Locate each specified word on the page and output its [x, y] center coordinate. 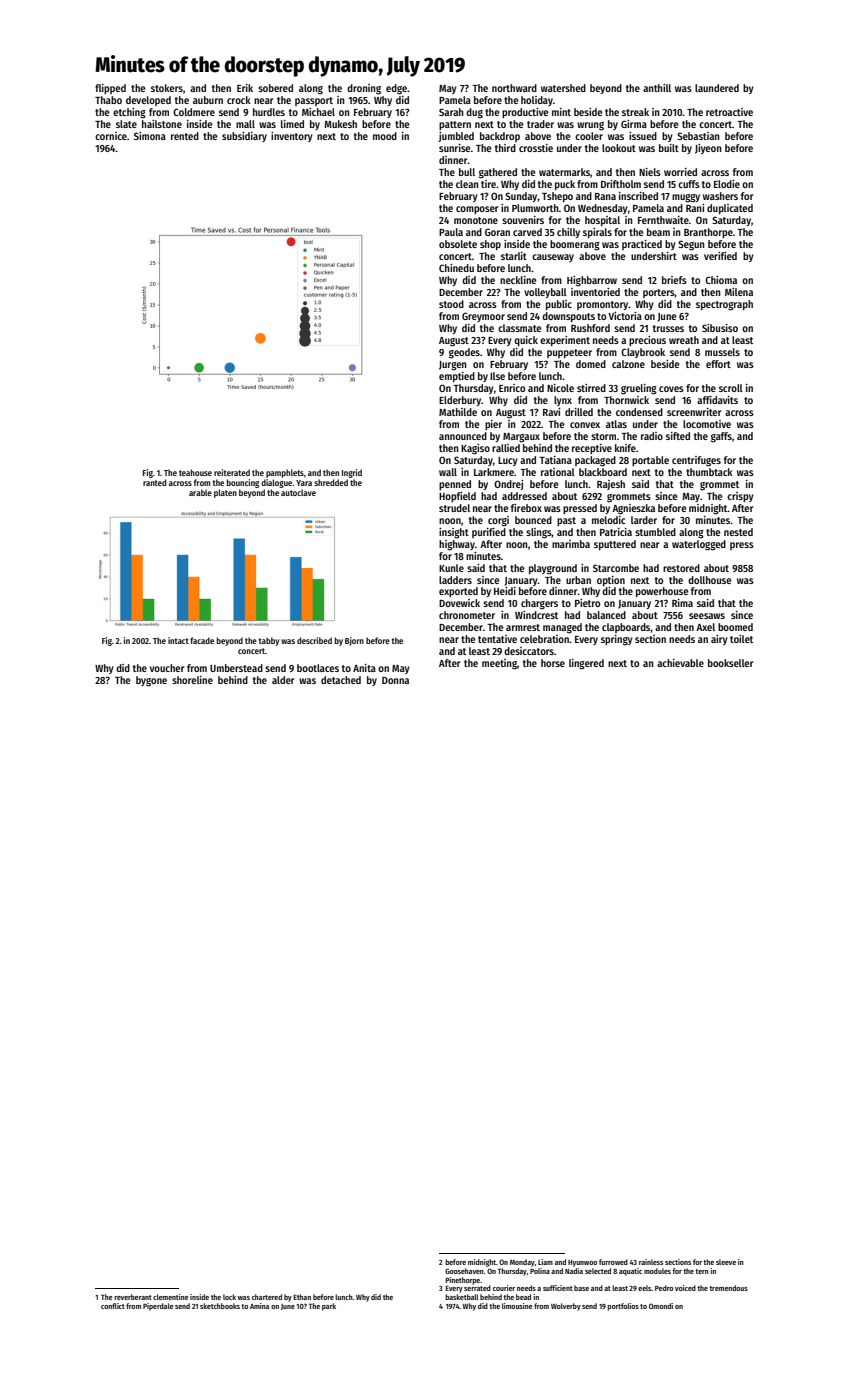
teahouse [195, 472]
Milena [739, 292]
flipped [110, 89]
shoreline [192, 680]
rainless [651, 1262]
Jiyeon [708, 149]
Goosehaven [464, 1271]
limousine [517, 1306]
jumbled [456, 137]
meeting [499, 664]
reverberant [133, 1297]
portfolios [623, 1307]
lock [229, 1297]
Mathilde [458, 412]
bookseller [731, 663]
